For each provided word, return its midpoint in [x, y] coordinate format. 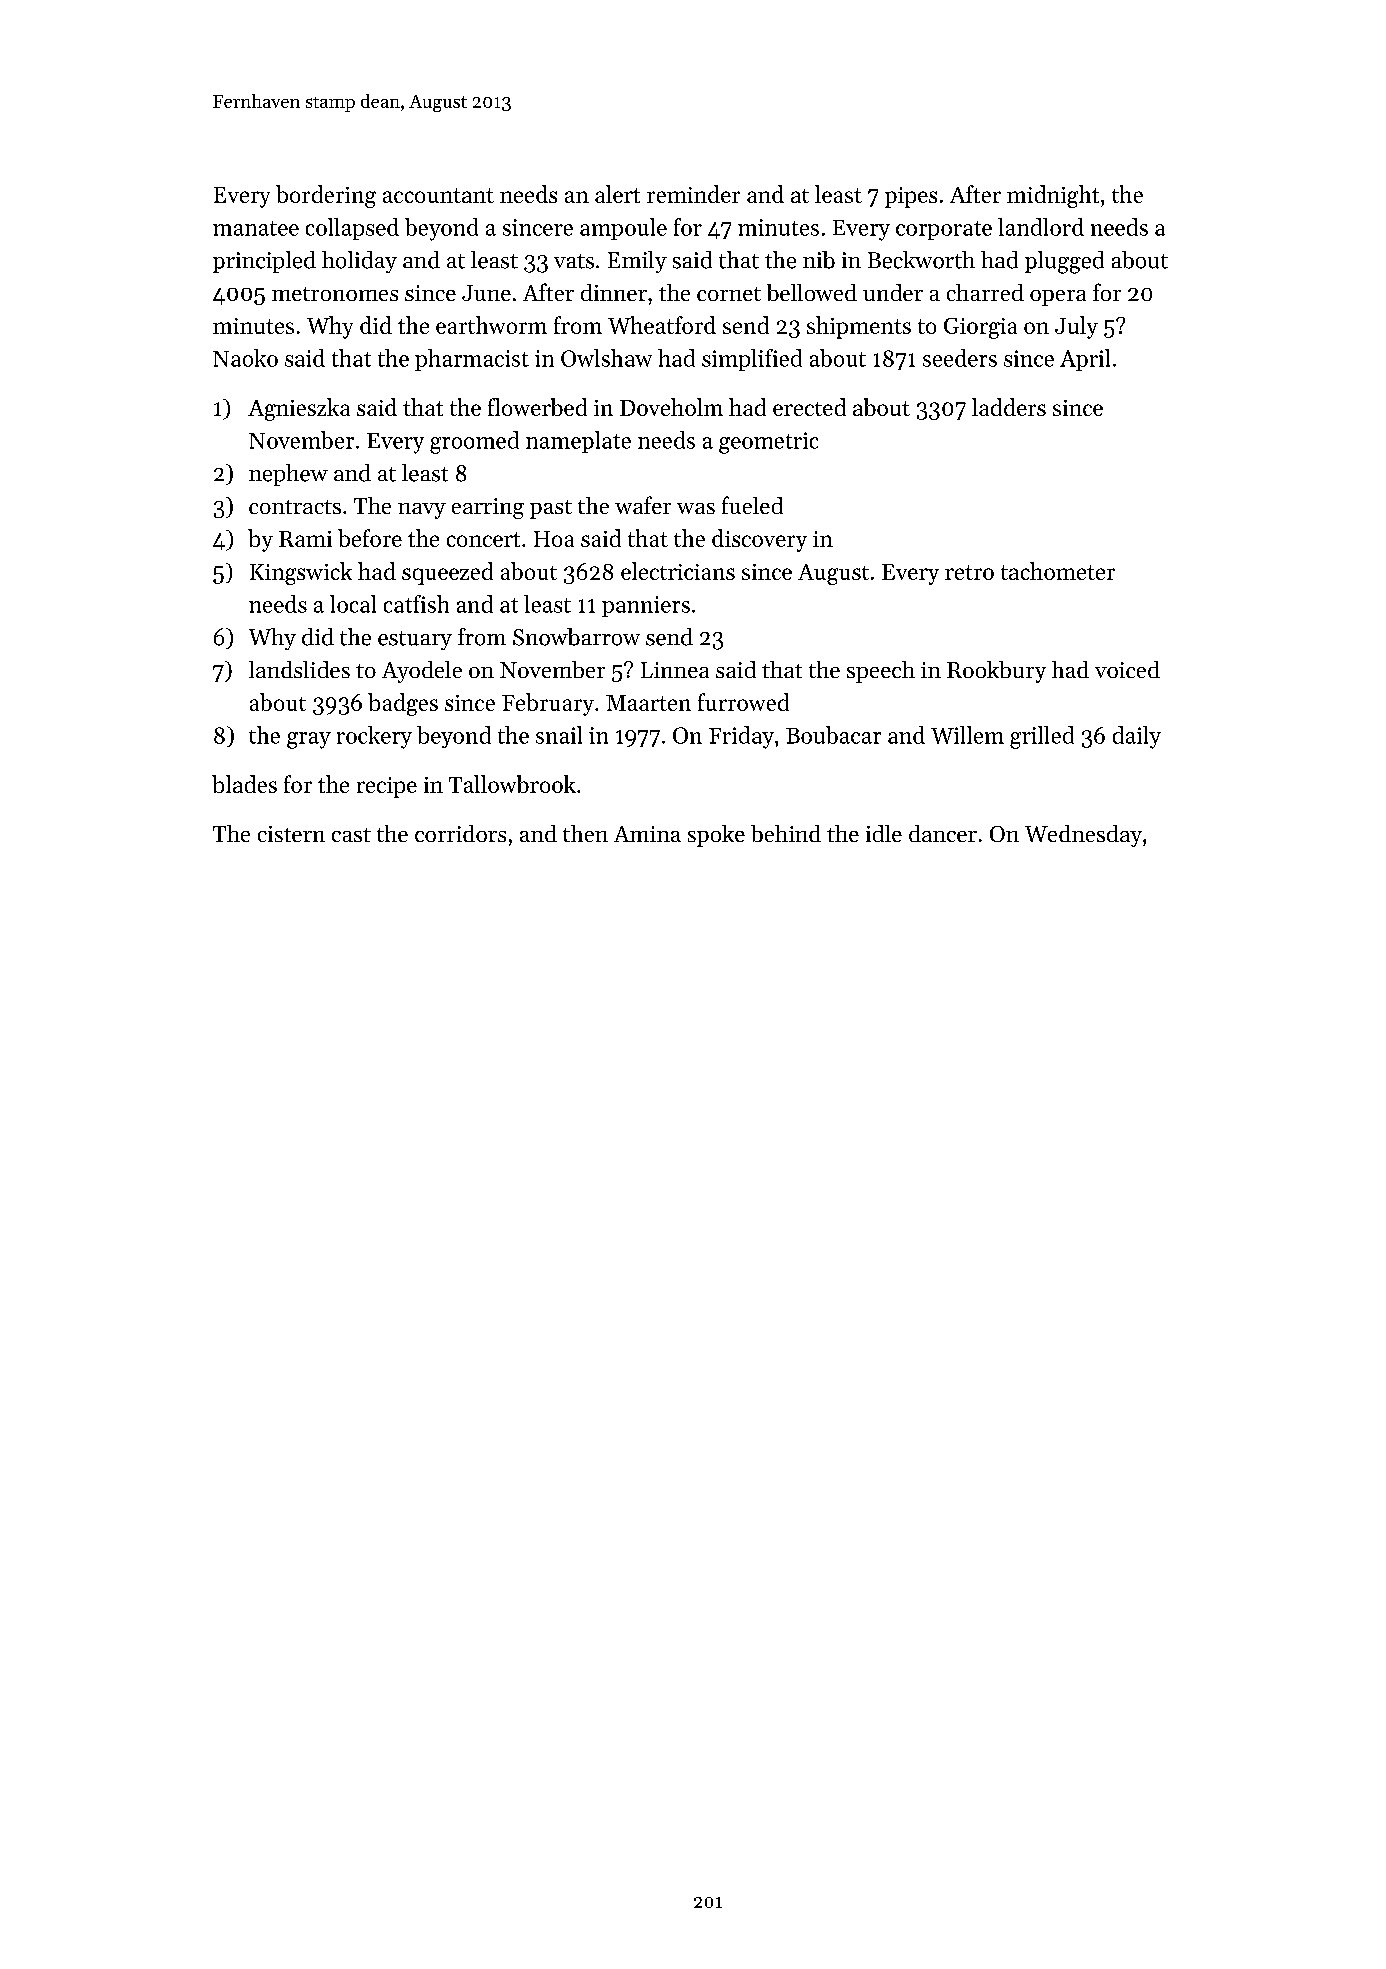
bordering [326, 196]
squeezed [447, 573]
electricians [678, 571]
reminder [693, 194]
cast [351, 835]
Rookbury [996, 672]
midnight [1053, 196]
